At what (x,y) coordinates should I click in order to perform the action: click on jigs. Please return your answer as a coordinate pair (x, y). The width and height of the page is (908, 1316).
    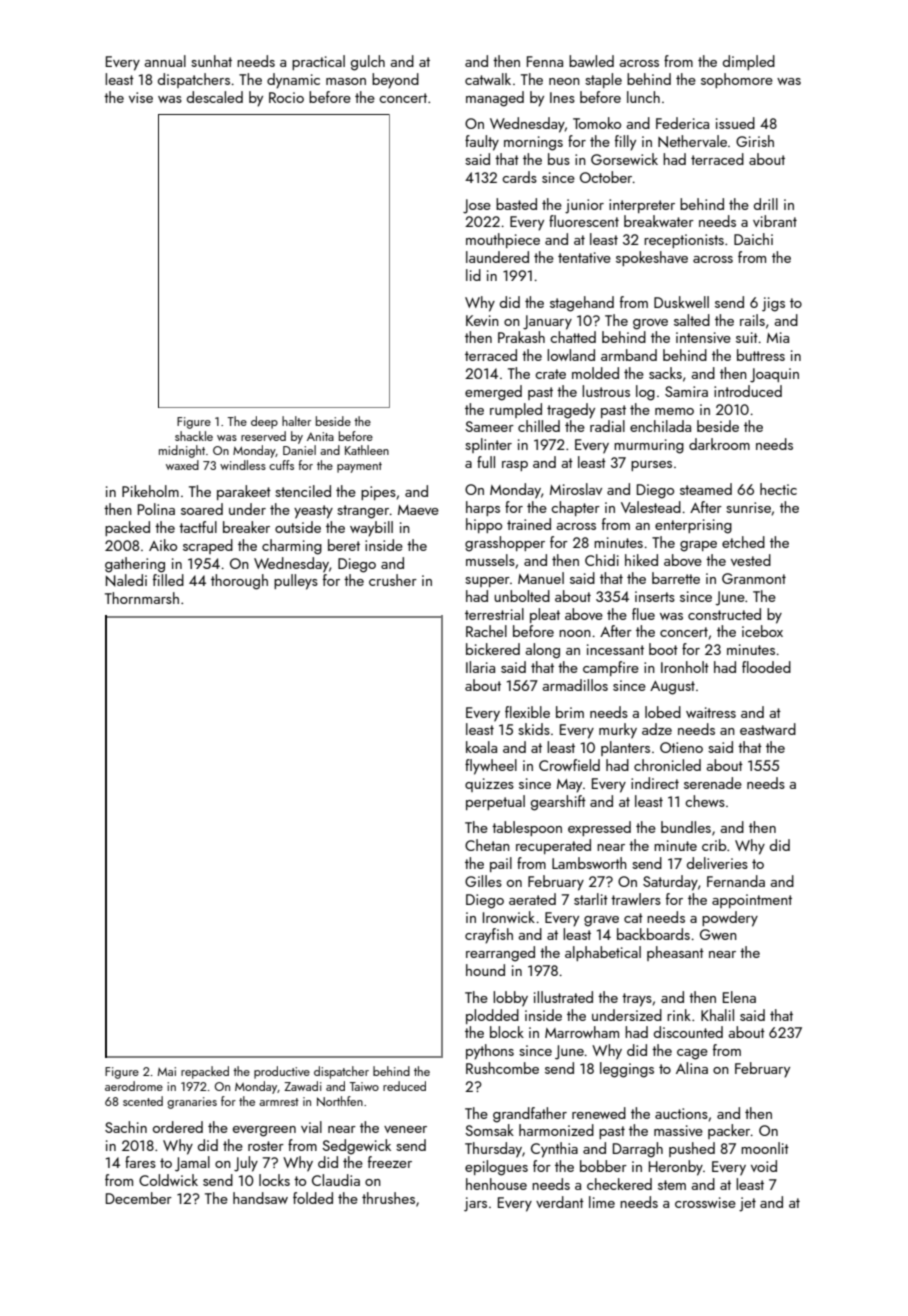
    Looking at the image, I should click on (773, 304).
